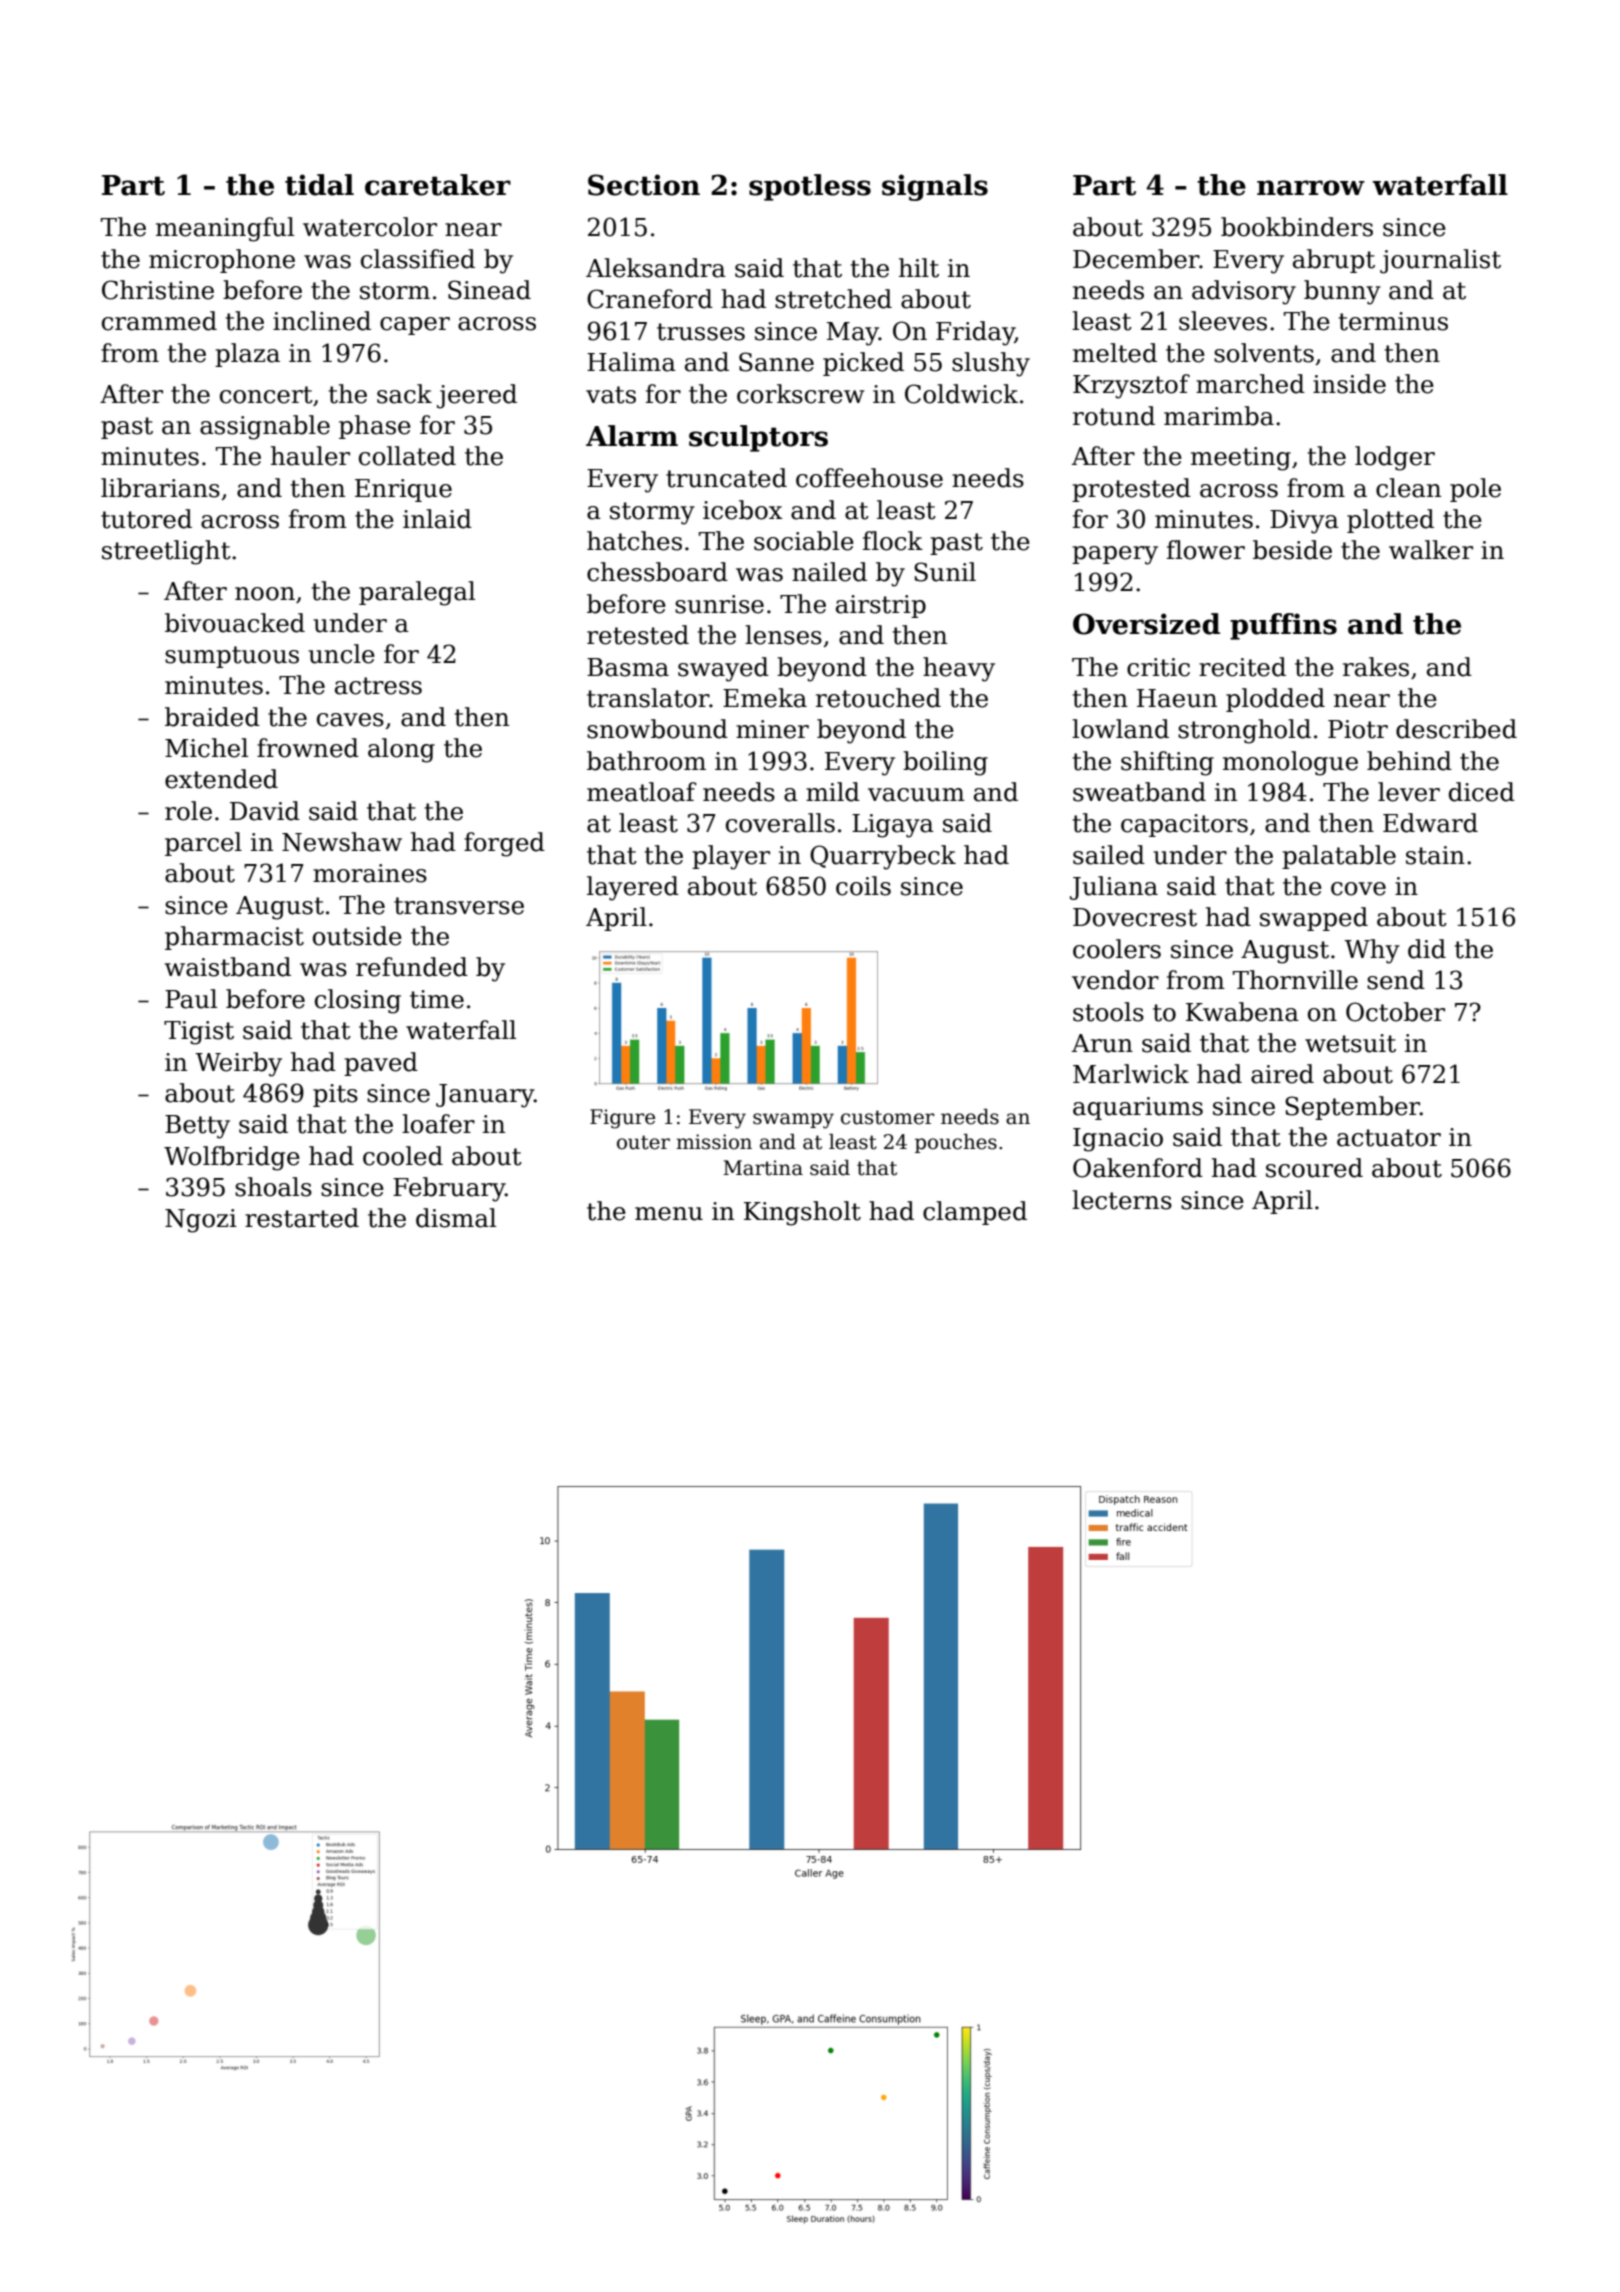 The height and width of the image is (2292, 1620). Describe the element at coordinates (1311, 188) in the image. I see `narrow` at that location.
